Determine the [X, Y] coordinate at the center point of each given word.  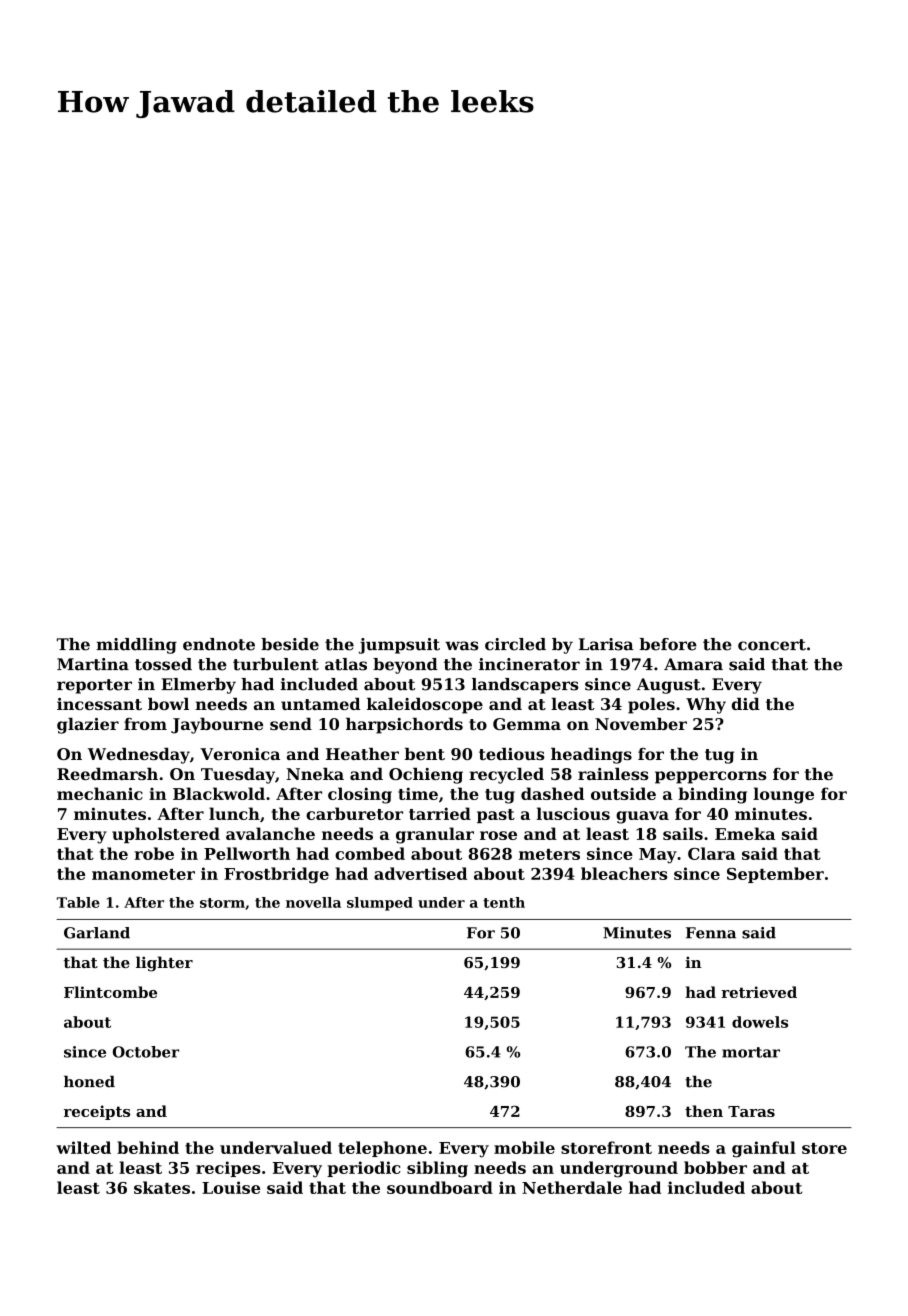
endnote [219, 644]
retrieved [759, 992]
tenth [504, 902]
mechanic [100, 793]
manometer [143, 874]
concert [772, 645]
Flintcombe [110, 992]
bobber [715, 1167]
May [658, 856]
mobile [524, 1147]
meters [549, 854]
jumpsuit [399, 646]
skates [162, 1187]
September [775, 875]
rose [498, 835]
